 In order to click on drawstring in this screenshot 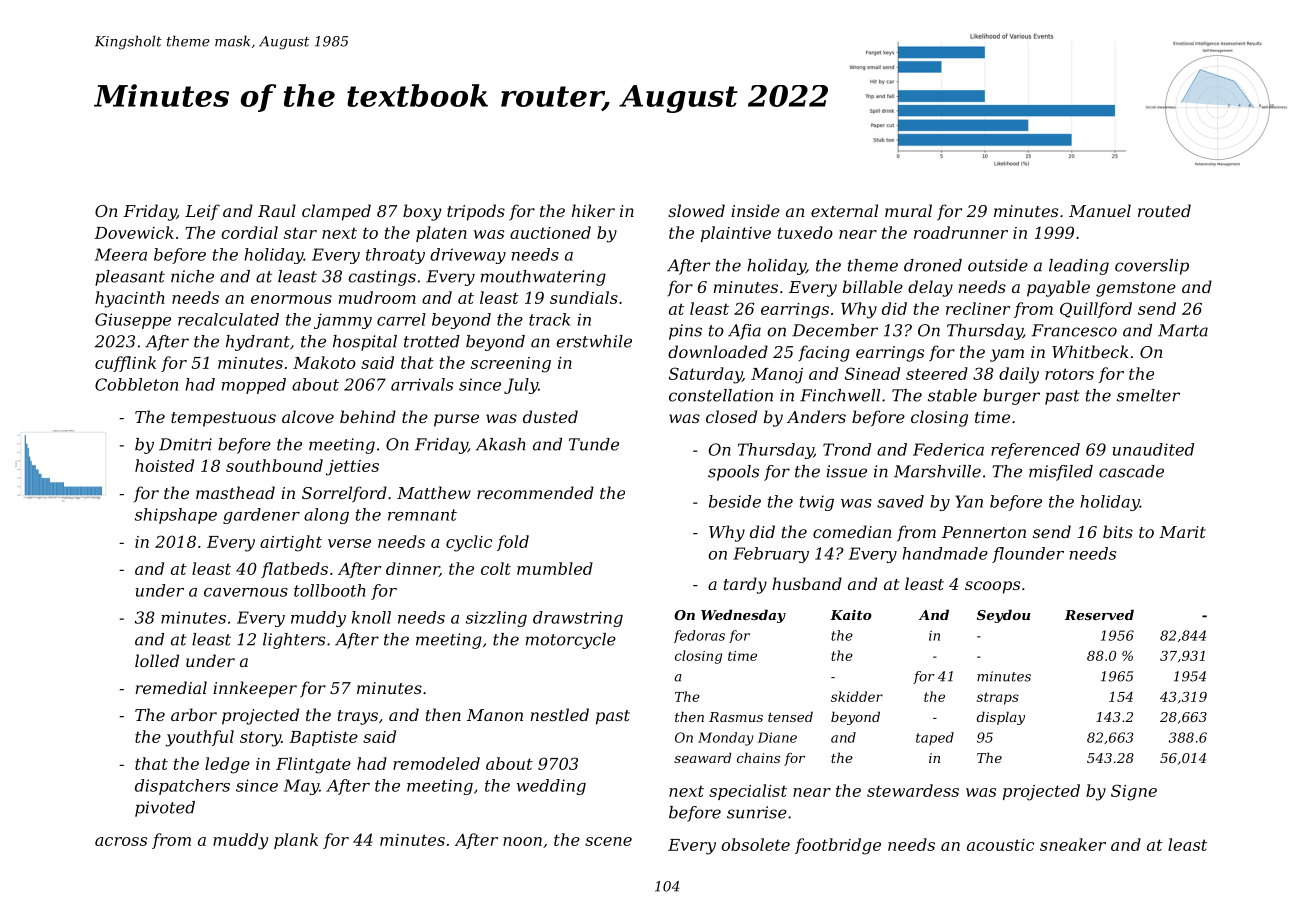, I will do `click(578, 619)`.
